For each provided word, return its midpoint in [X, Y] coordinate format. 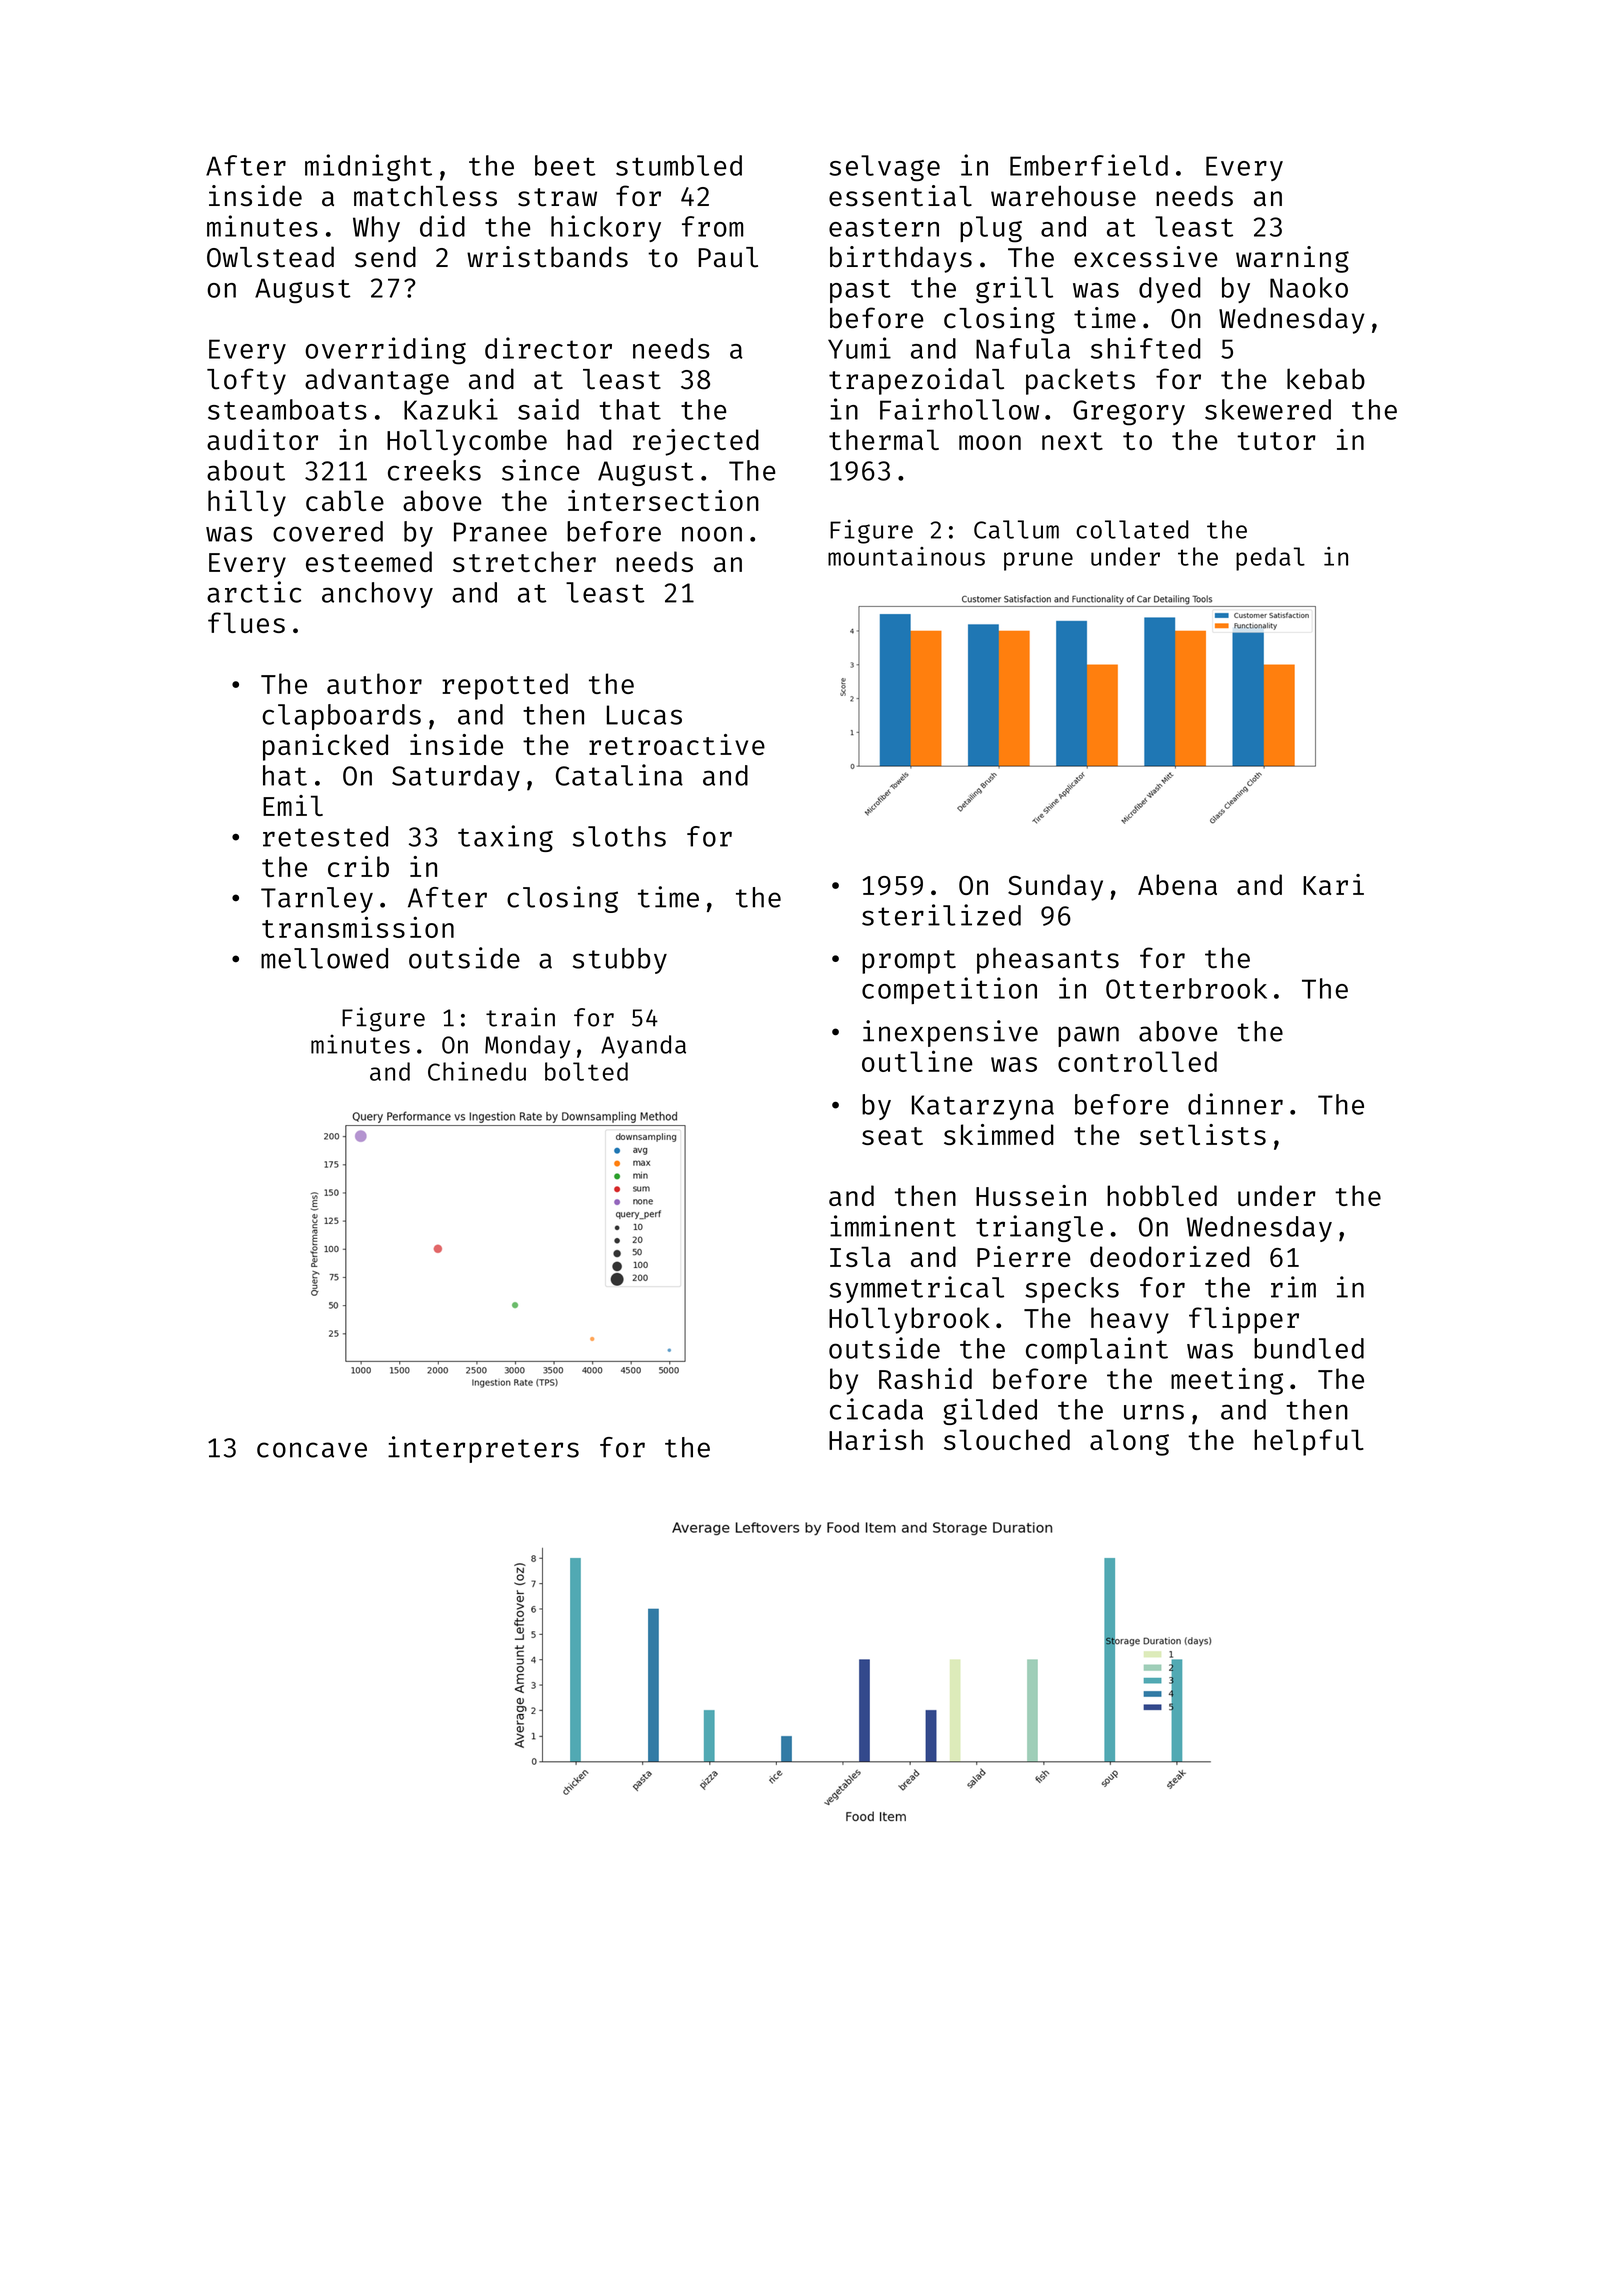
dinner [1235, 1104]
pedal [1270, 559]
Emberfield [1089, 165]
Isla [860, 1256]
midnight [368, 168]
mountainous [906, 556]
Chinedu [477, 1071]
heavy [1130, 1320]
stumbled [679, 165]
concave [312, 1450]
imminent [893, 1226]
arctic [254, 592]
